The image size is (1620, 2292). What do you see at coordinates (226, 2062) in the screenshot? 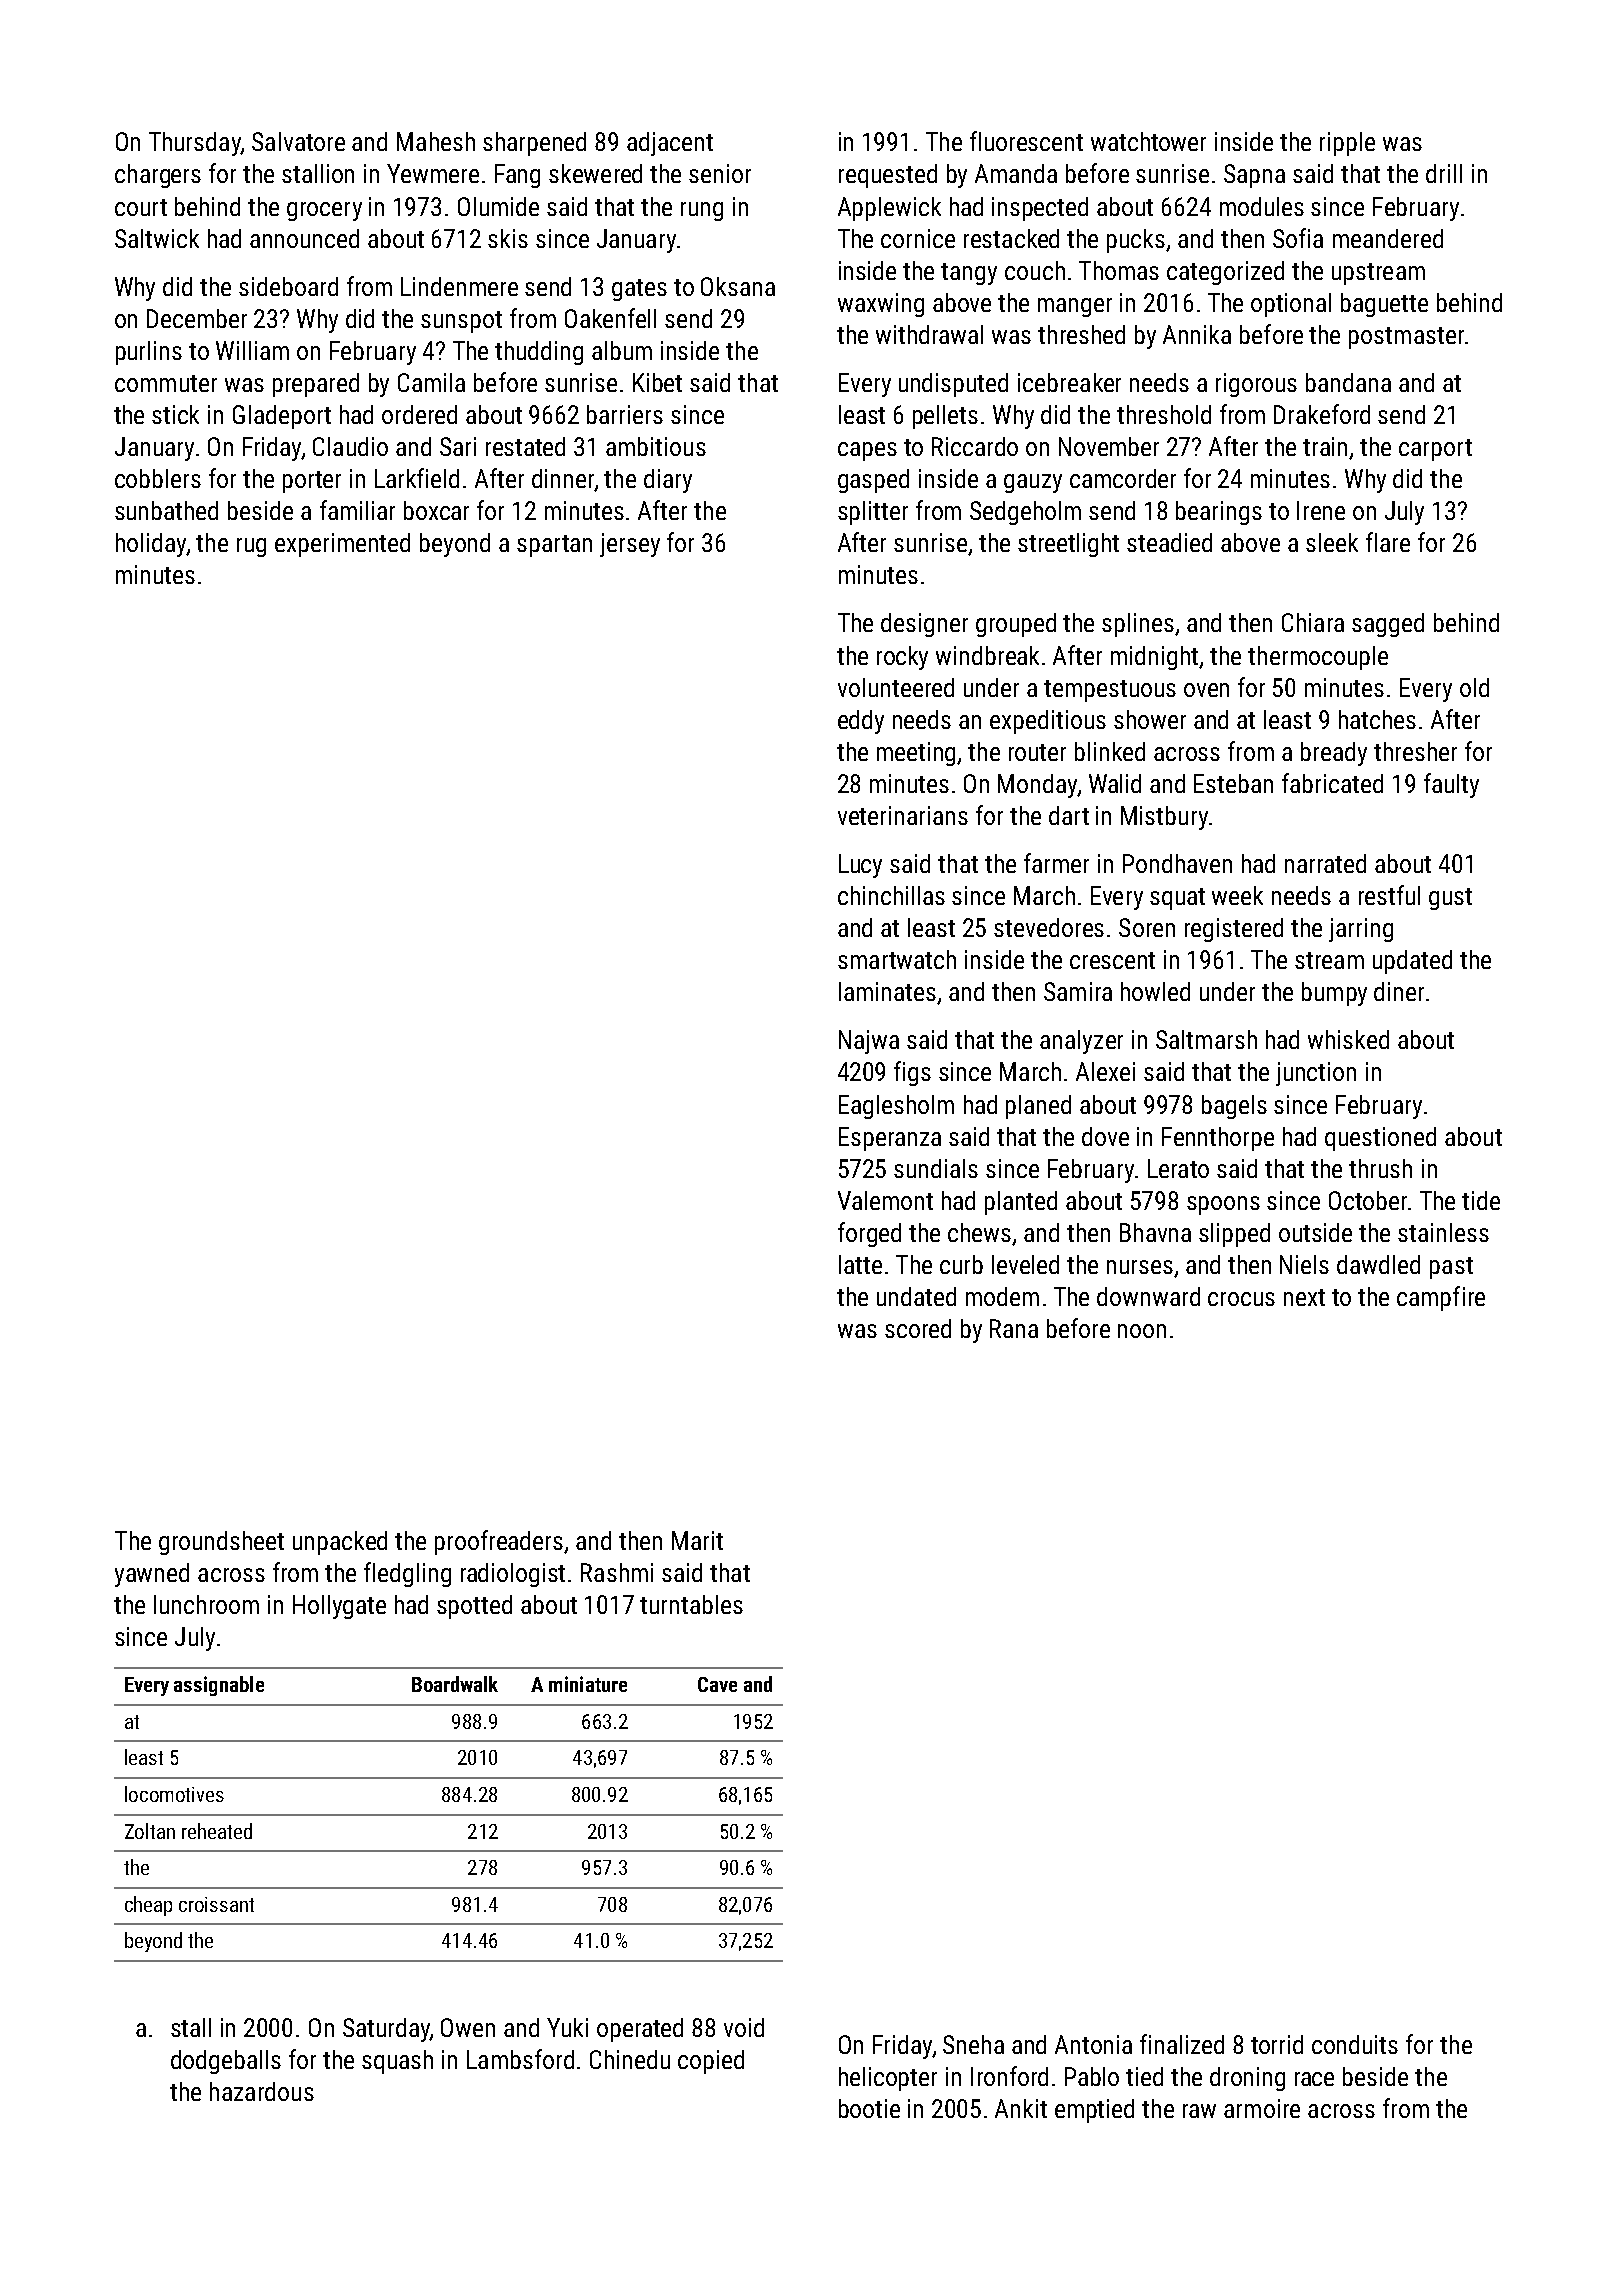
I see `dodgeballs` at bounding box center [226, 2062].
